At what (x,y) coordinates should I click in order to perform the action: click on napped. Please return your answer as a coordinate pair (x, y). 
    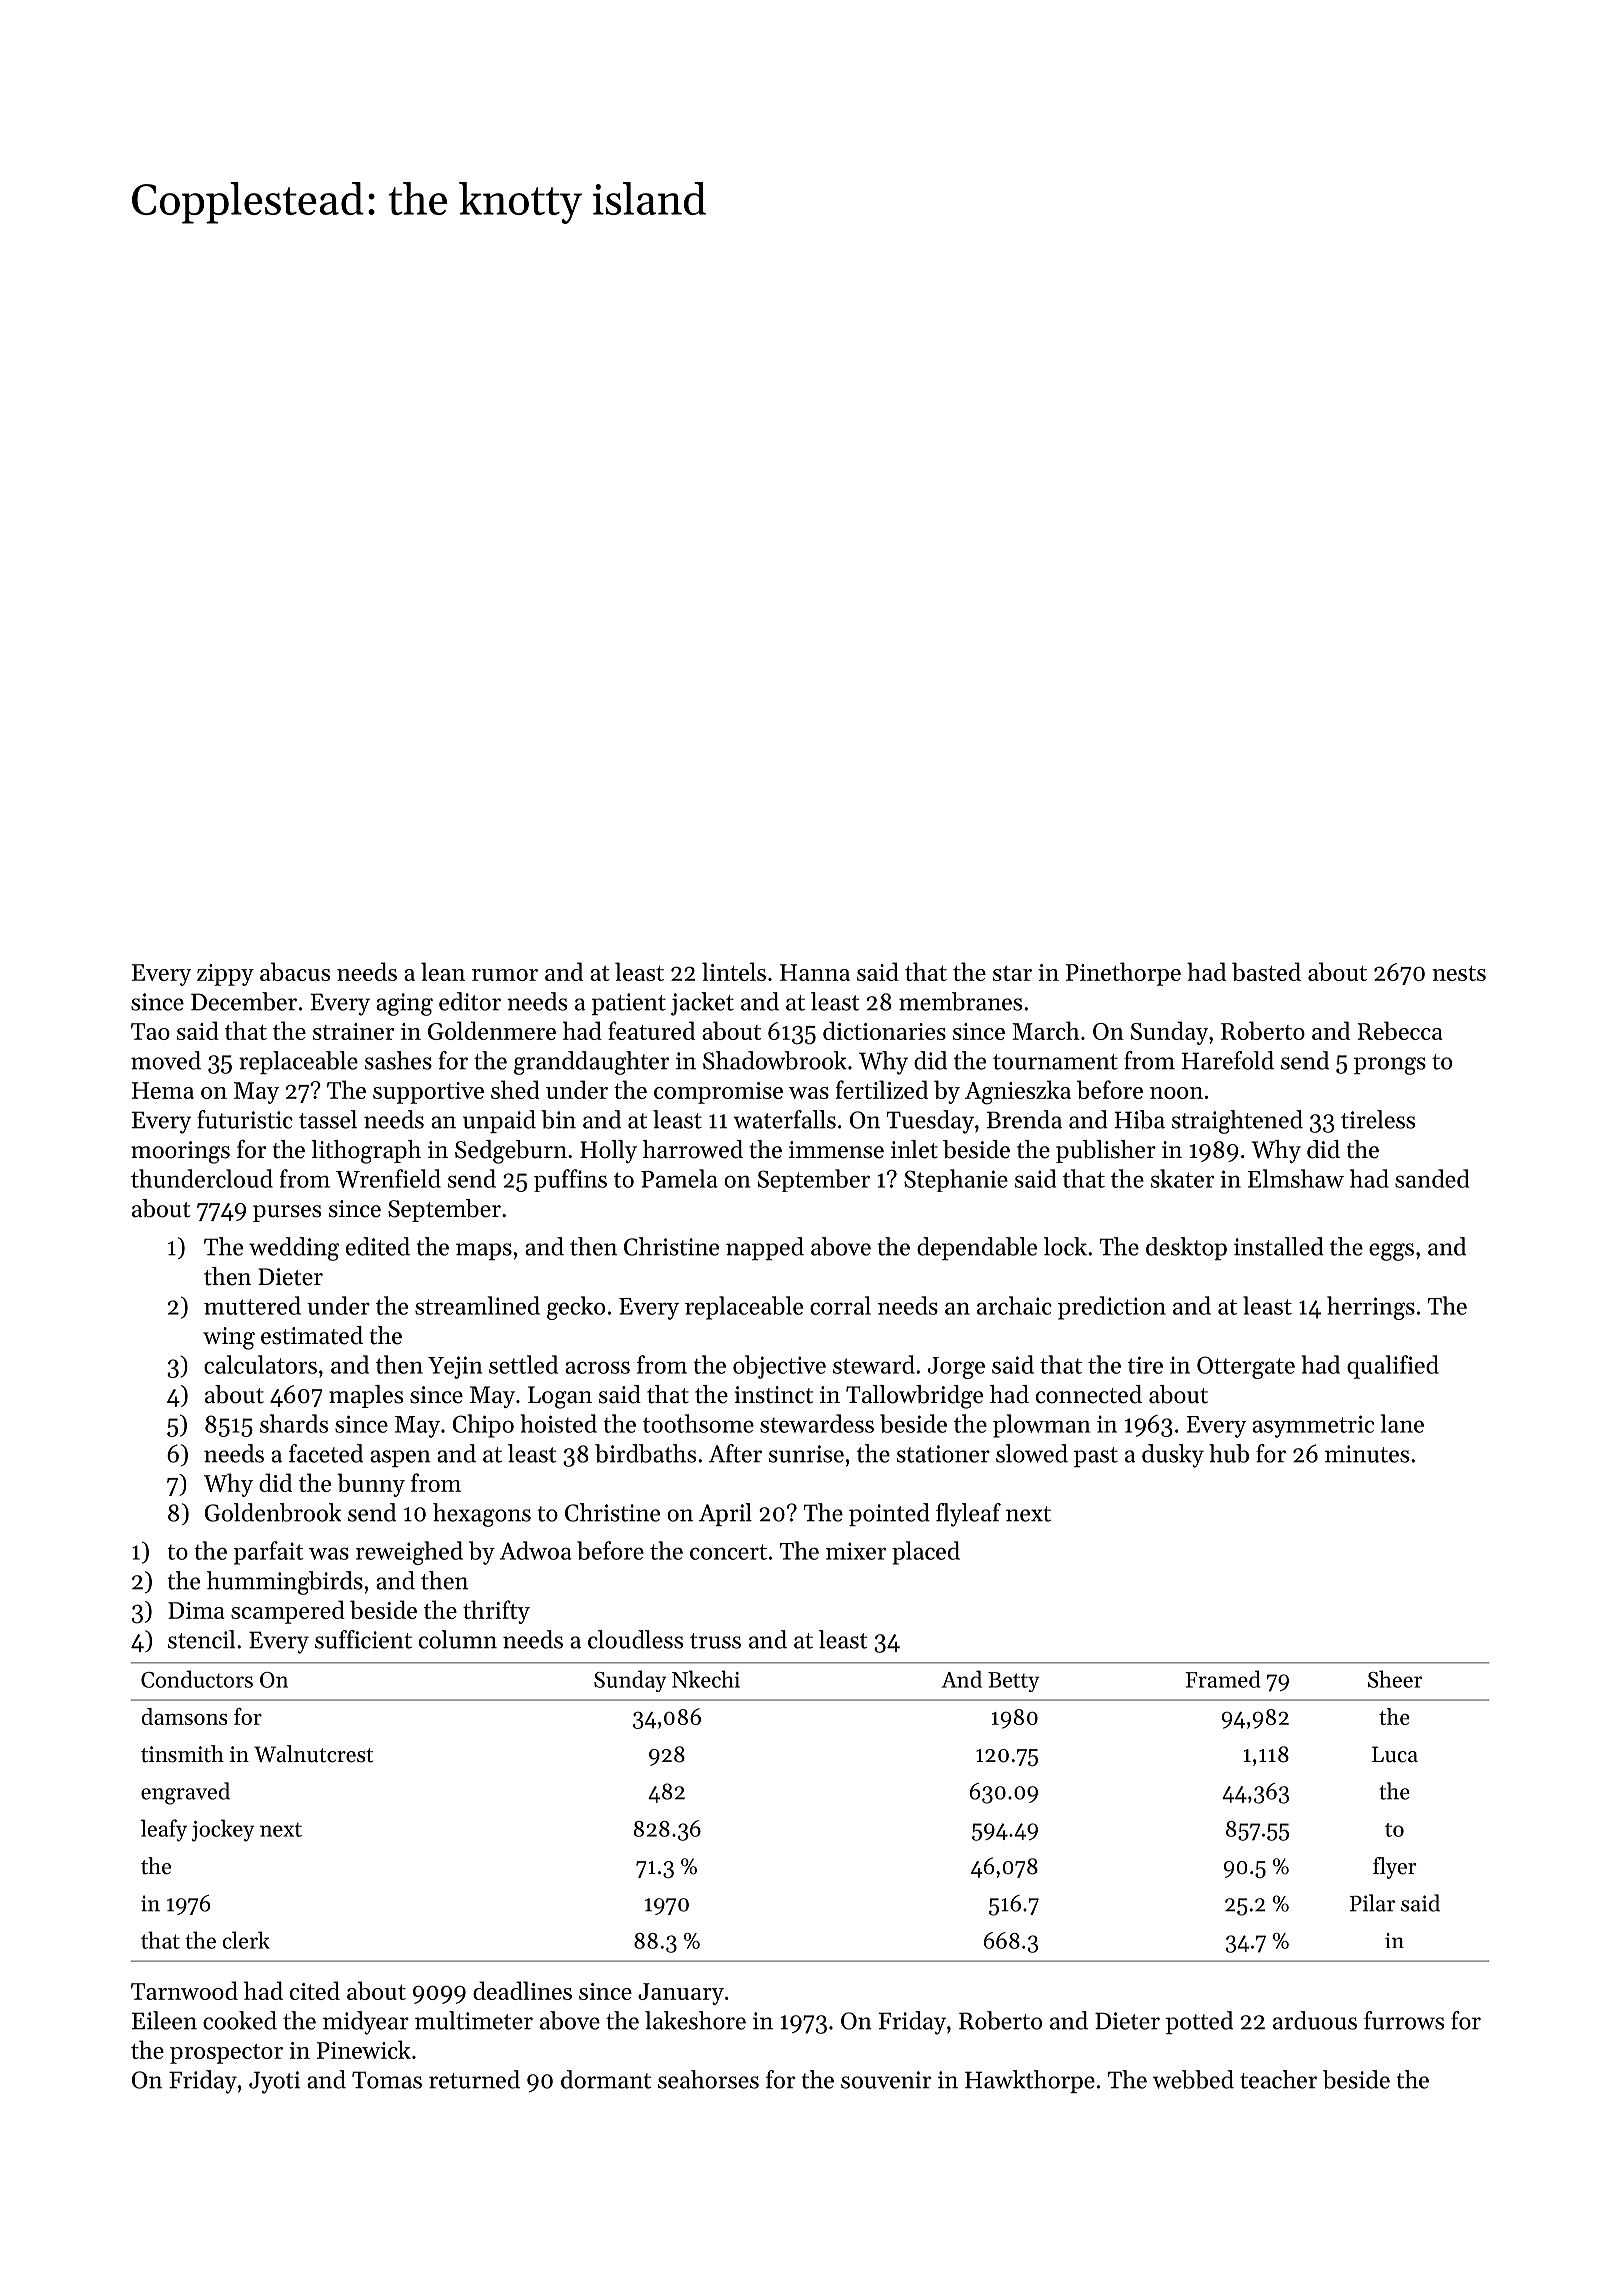
    Looking at the image, I should click on (765, 1248).
